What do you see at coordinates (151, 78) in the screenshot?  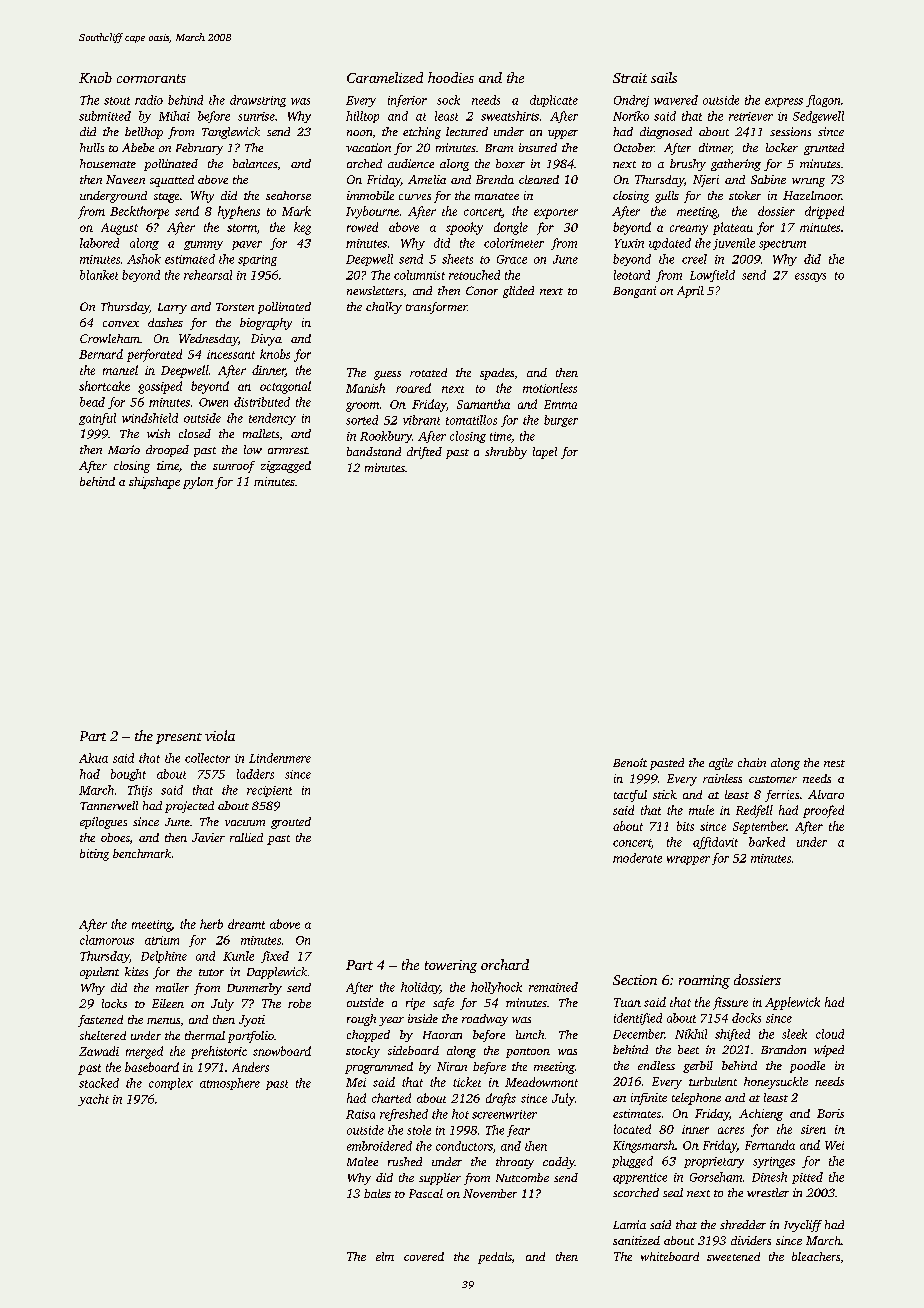 I see `cormorants` at bounding box center [151, 78].
